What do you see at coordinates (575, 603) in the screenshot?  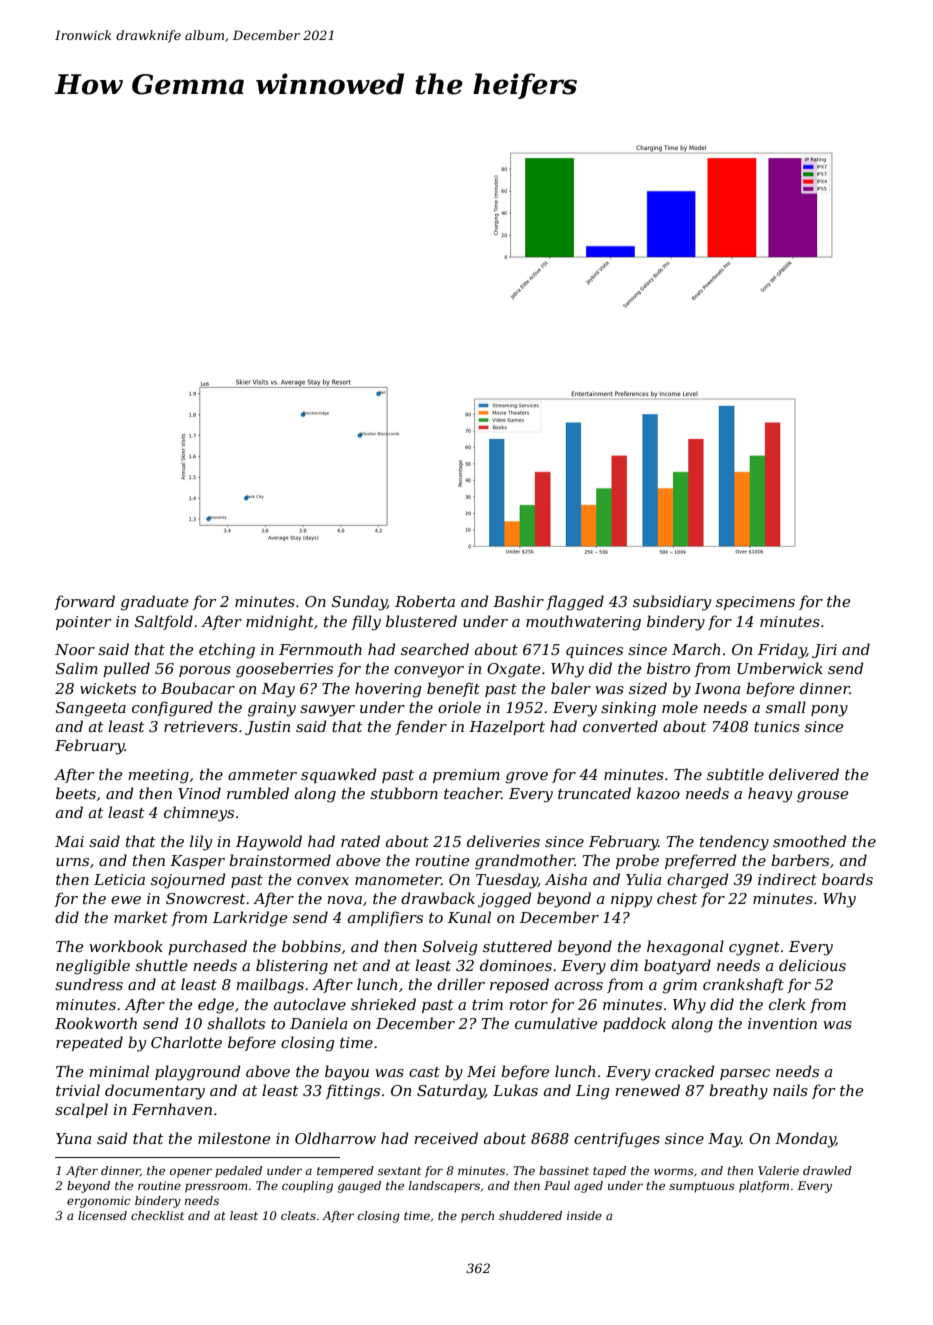 I see `flagged` at bounding box center [575, 603].
